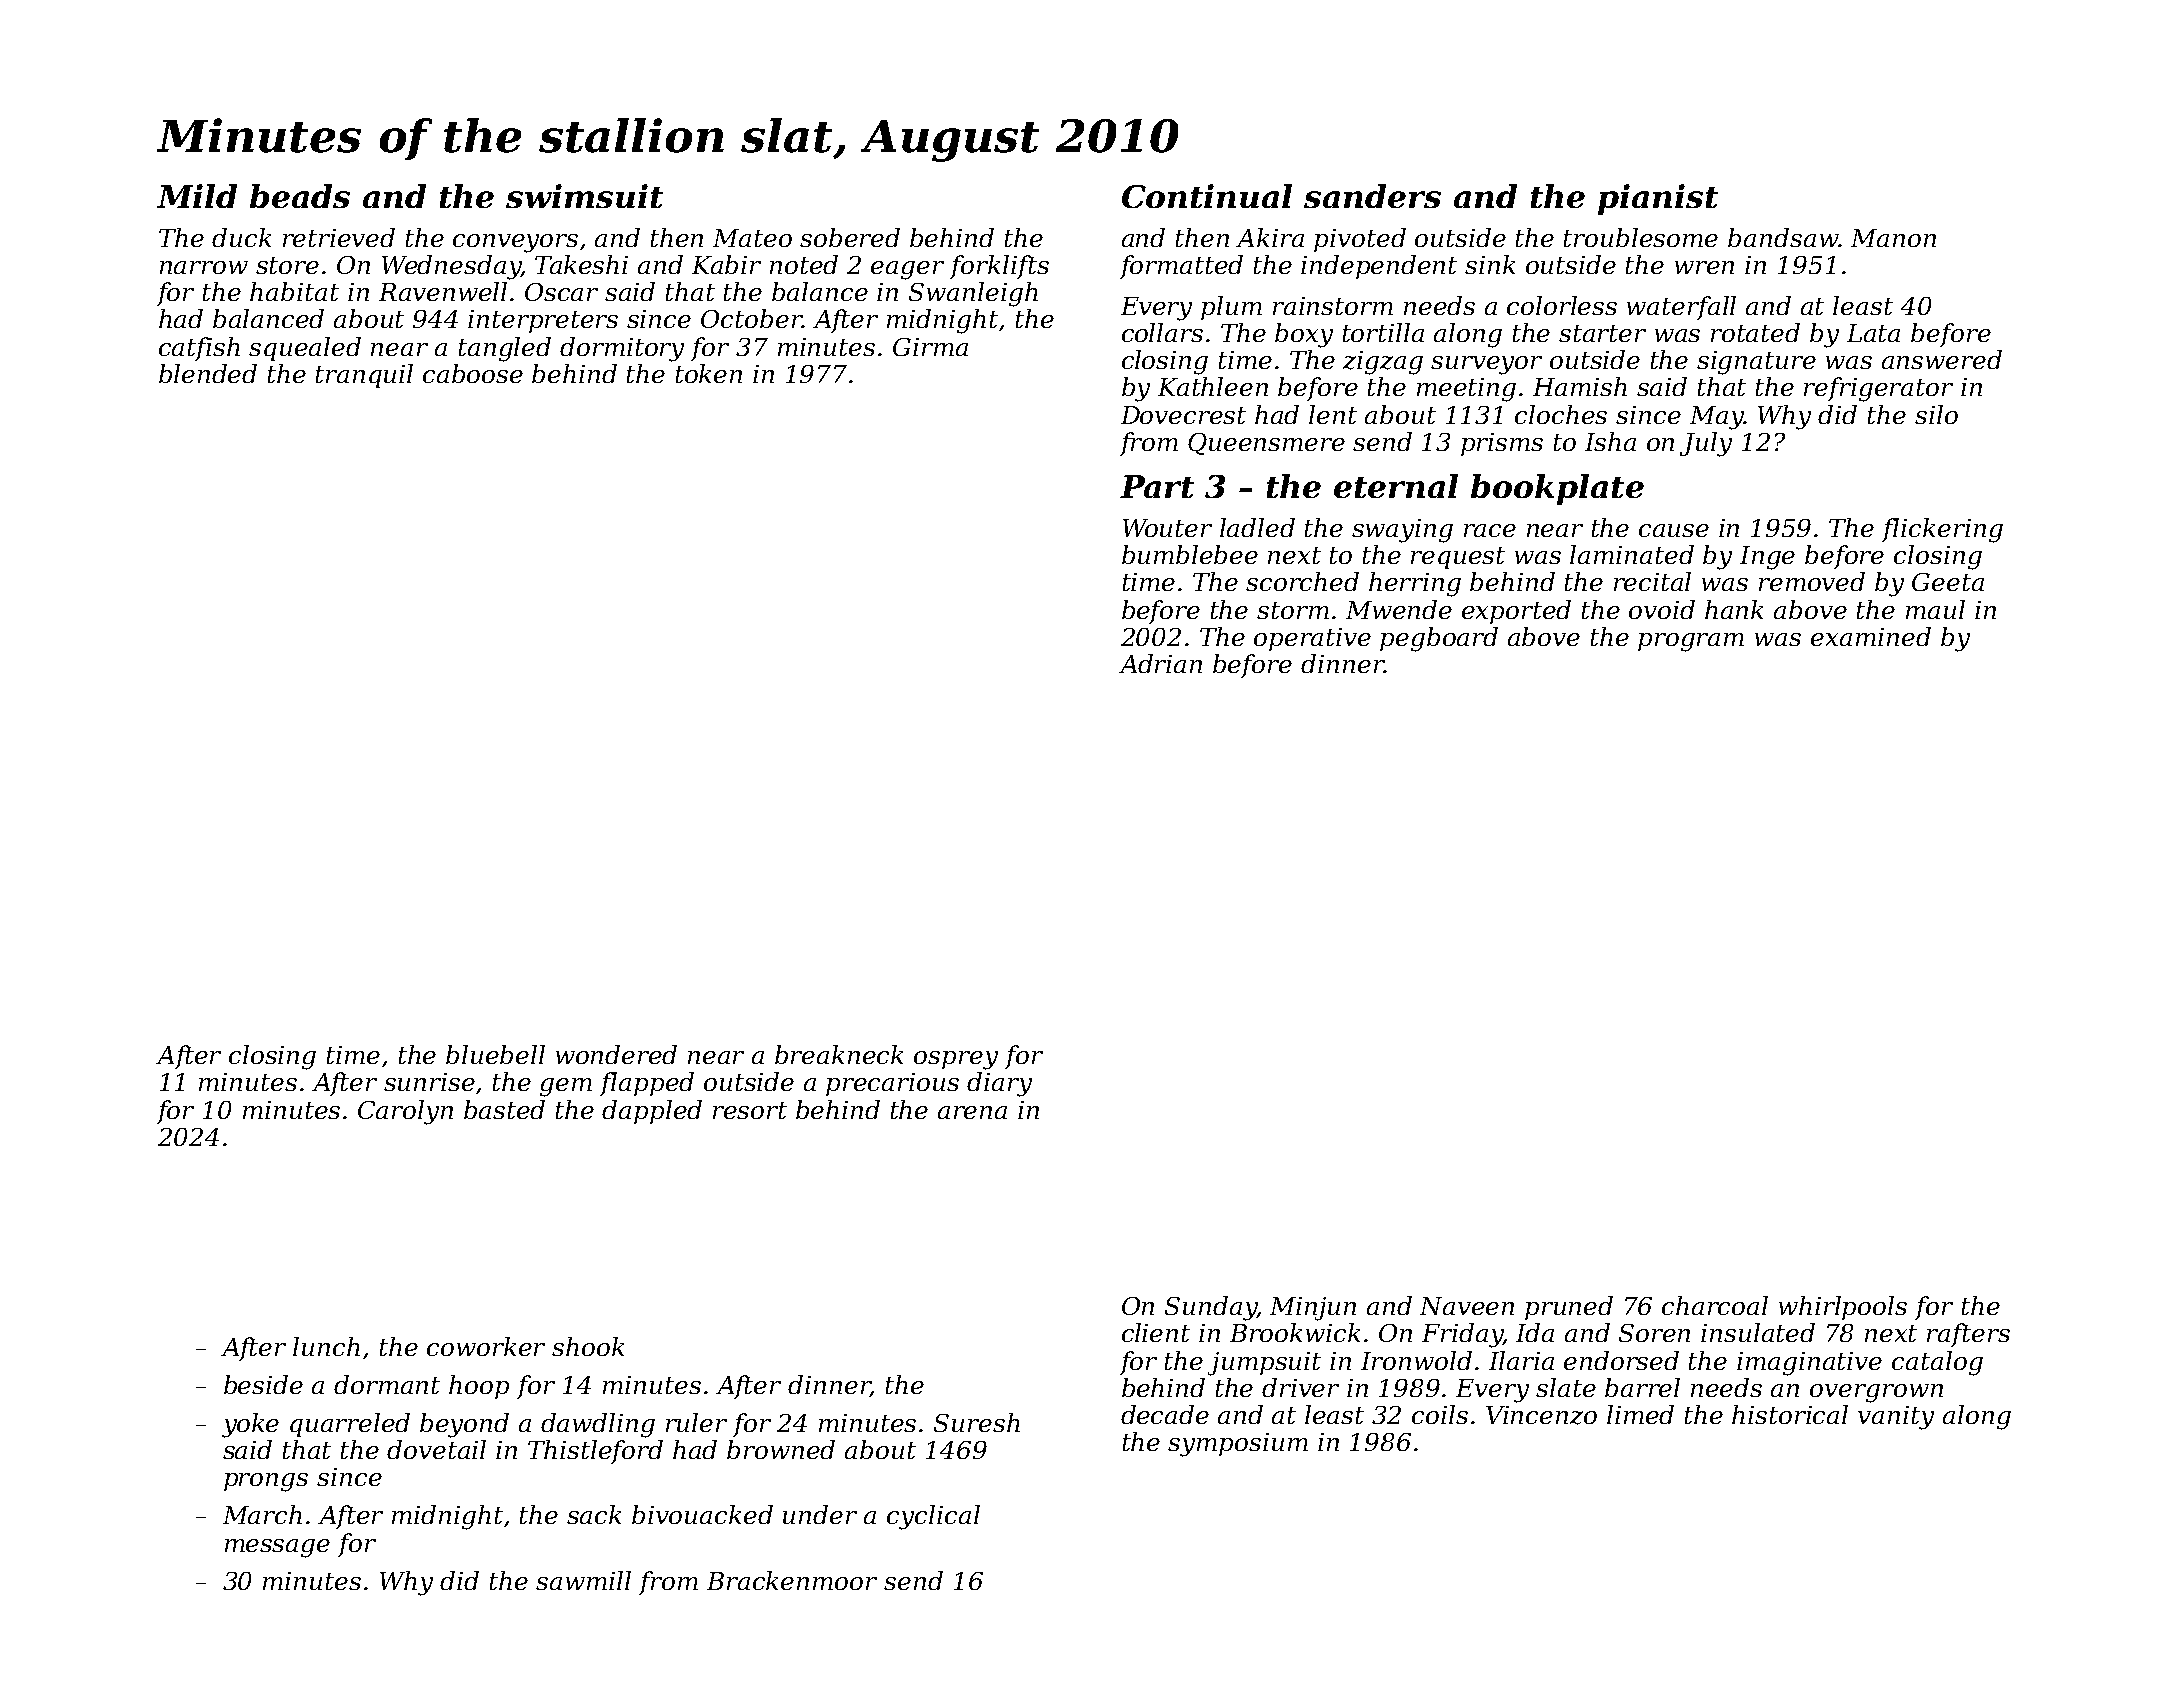 The height and width of the image is (1683, 2178). Describe the element at coordinates (1871, 636) in the image. I see `examined` at that location.
